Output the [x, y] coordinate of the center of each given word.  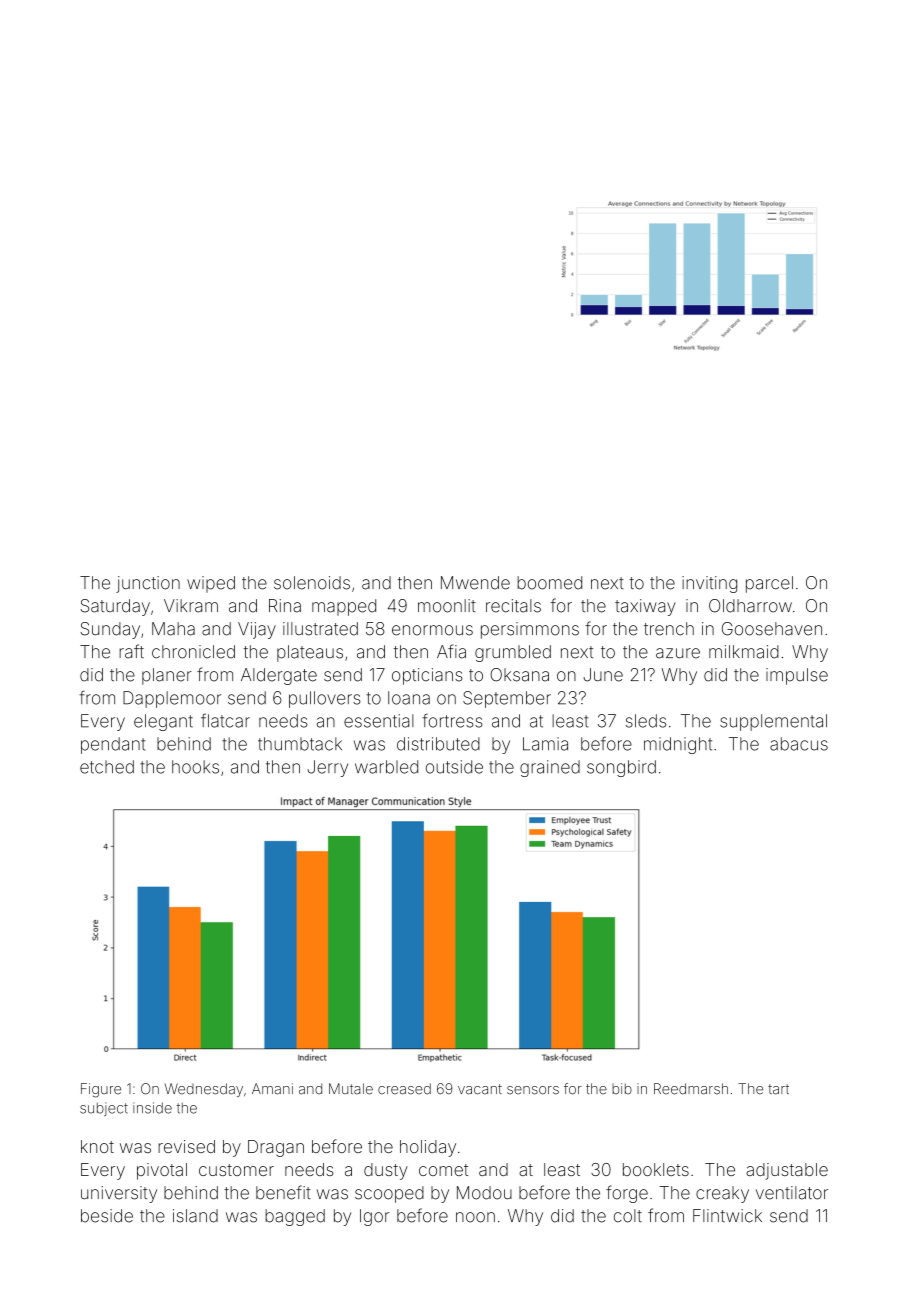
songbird [621, 768]
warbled [386, 767]
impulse [797, 676]
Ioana [409, 698]
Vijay [257, 630]
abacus [799, 744]
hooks [195, 767]
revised [186, 1146]
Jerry [327, 768]
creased [404, 1089]
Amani [272, 1089]
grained [550, 768]
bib [622, 1089]
